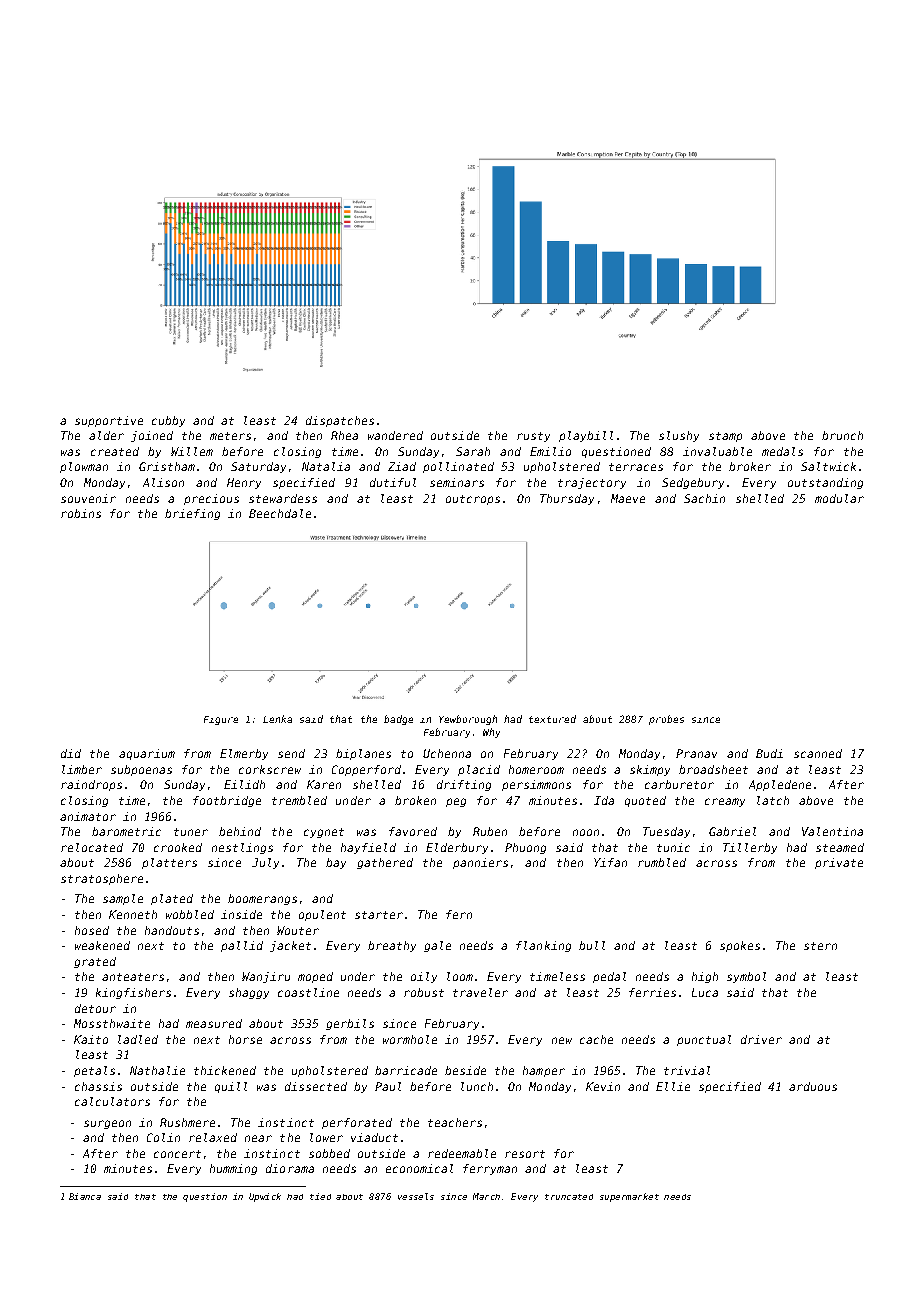  I want to click on traveler, so click(480, 992).
